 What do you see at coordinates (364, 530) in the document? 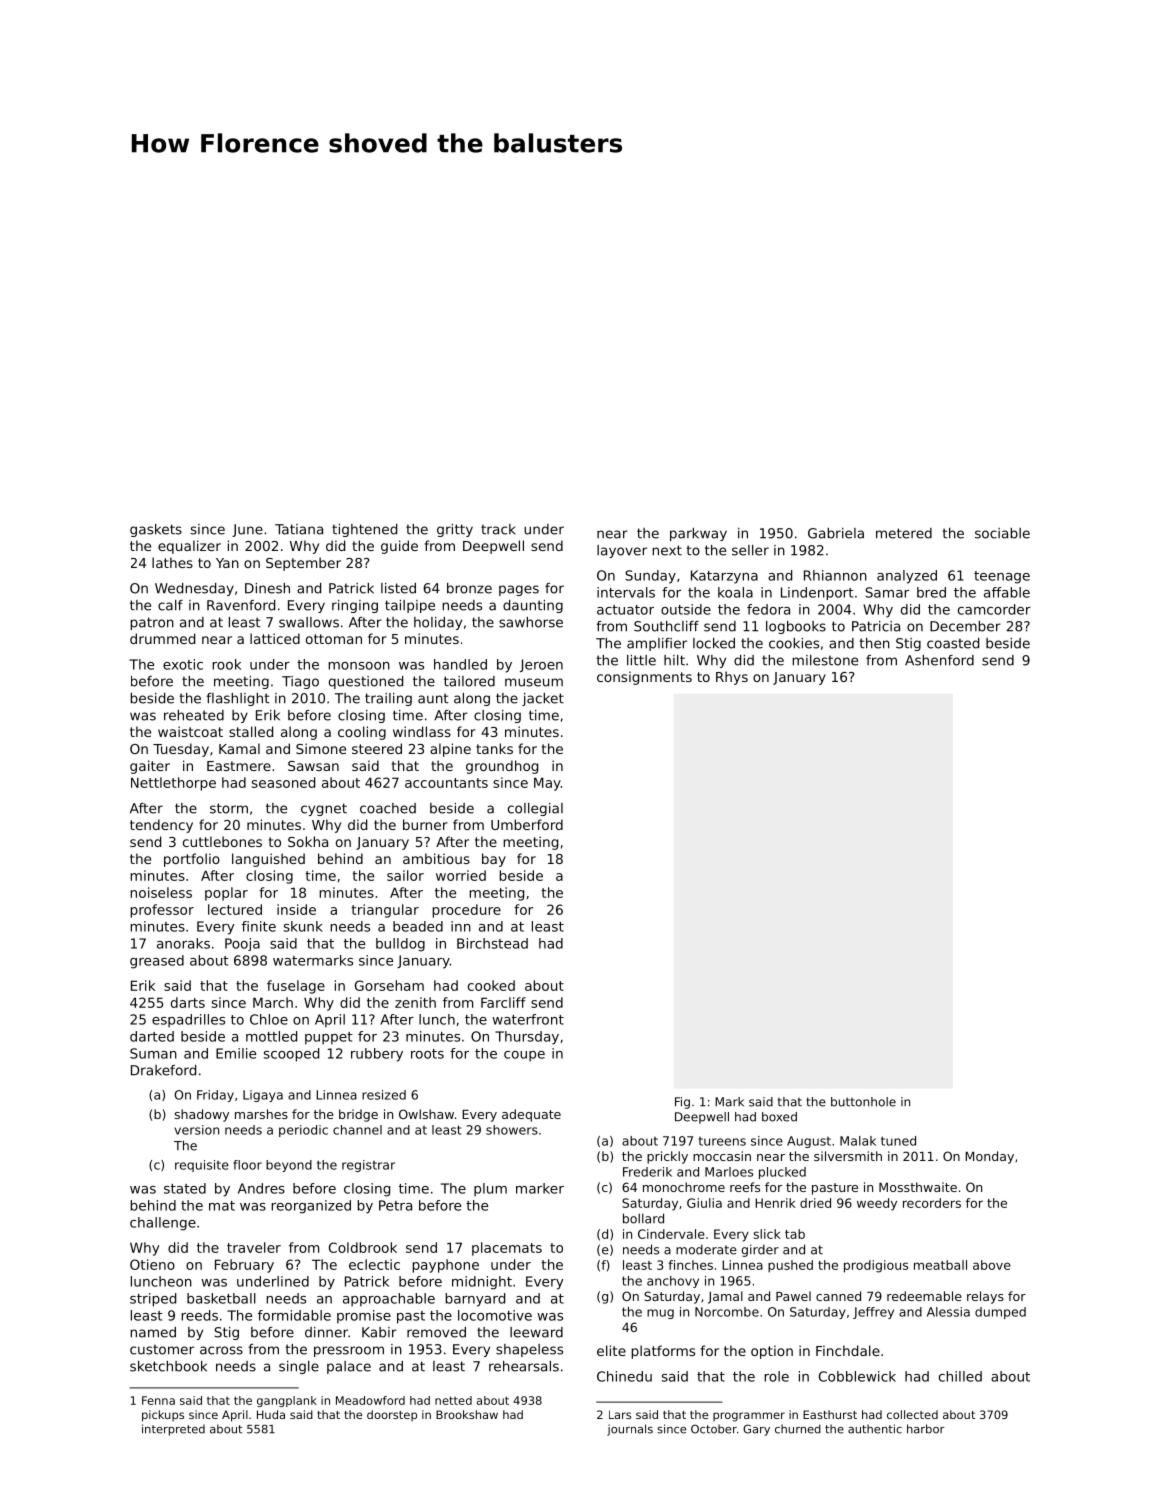
I see `tightened` at bounding box center [364, 530].
